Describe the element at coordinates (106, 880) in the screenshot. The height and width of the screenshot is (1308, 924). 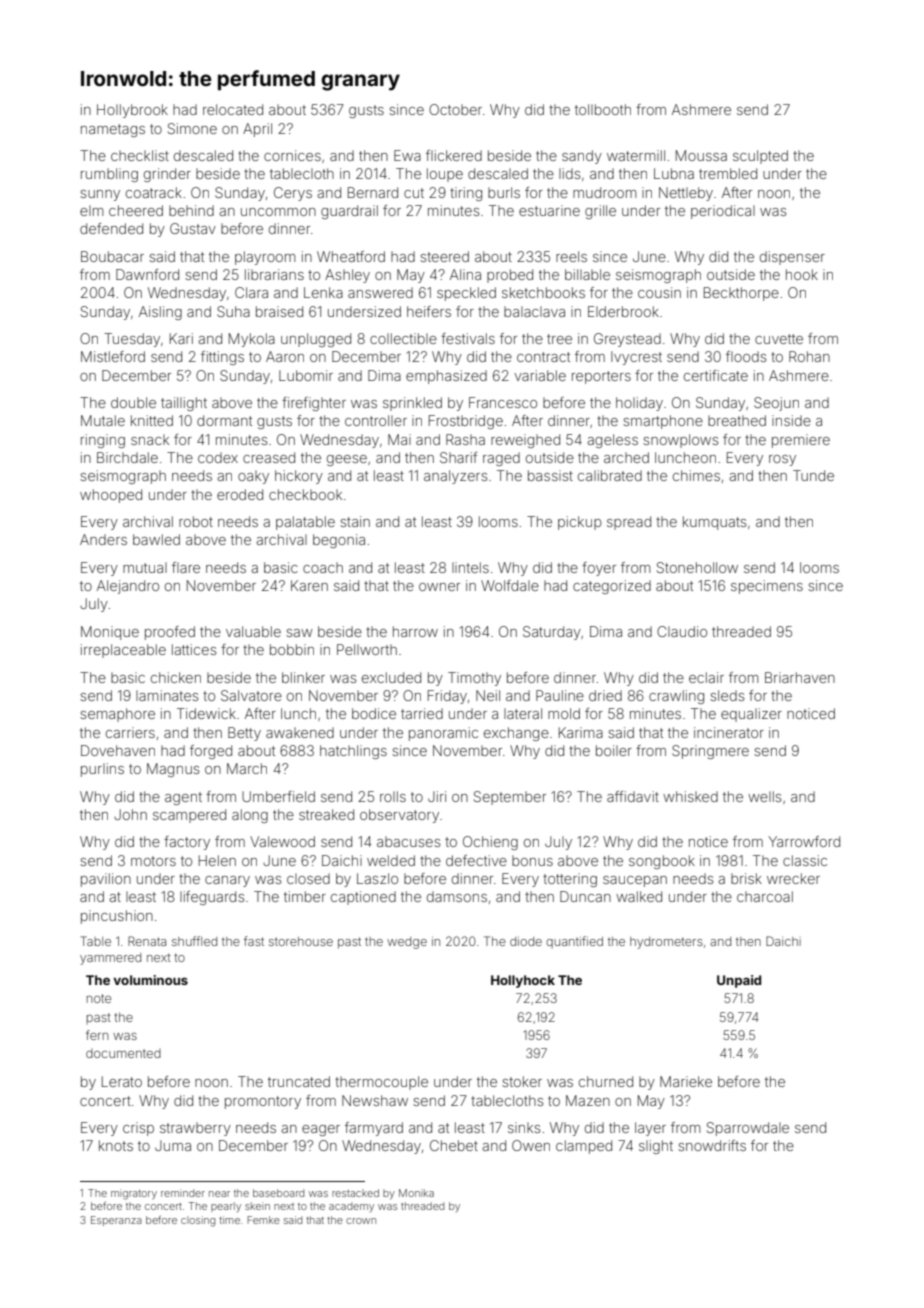
I see `pavilion` at that location.
